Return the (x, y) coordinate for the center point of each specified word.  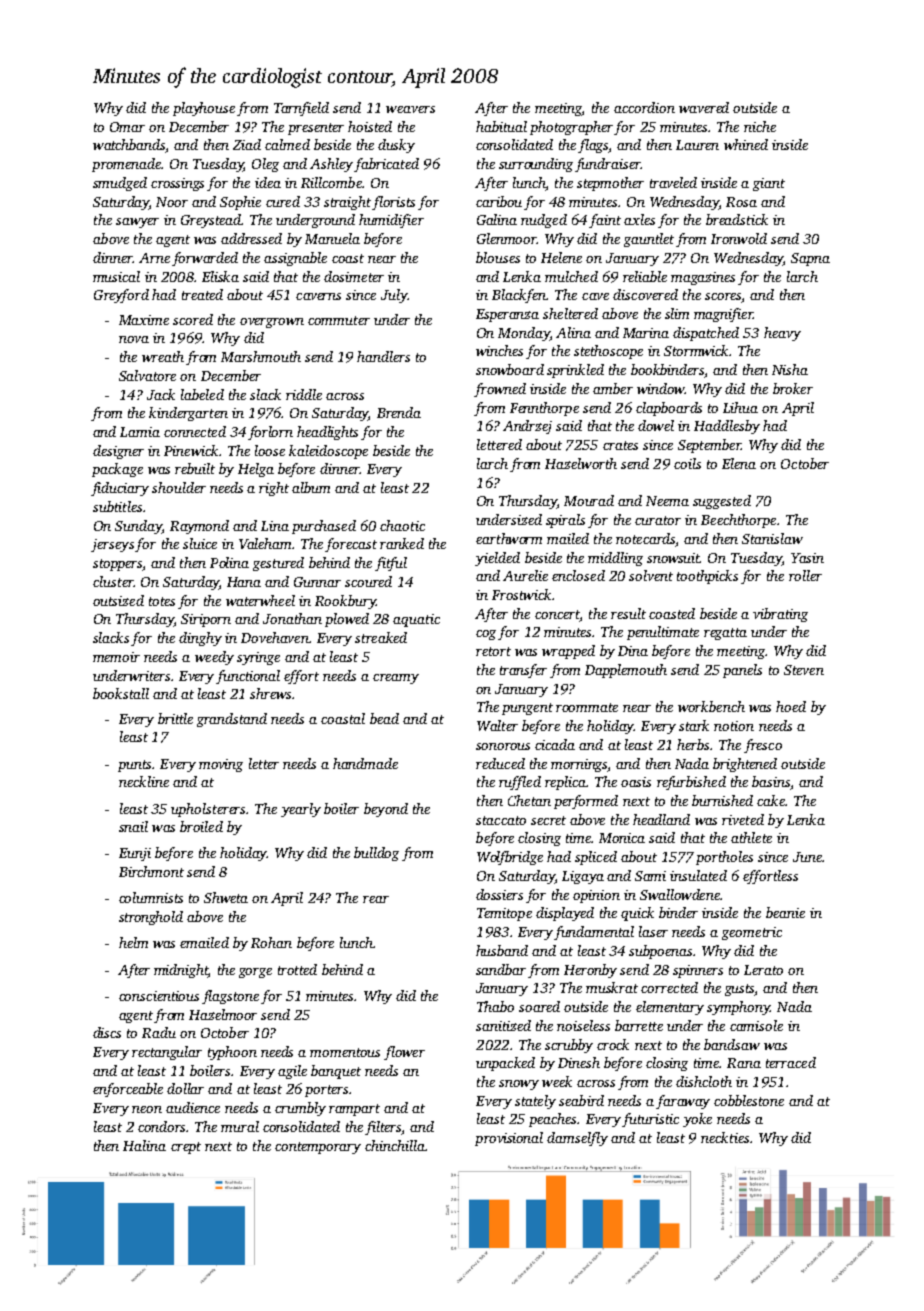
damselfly (577, 1139)
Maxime (144, 320)
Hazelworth (581, 463)
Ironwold (739, 238)
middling (615, 559)
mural (240, 1126)
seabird (581, 1100)
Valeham (266, 543)
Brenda (399, 412)
